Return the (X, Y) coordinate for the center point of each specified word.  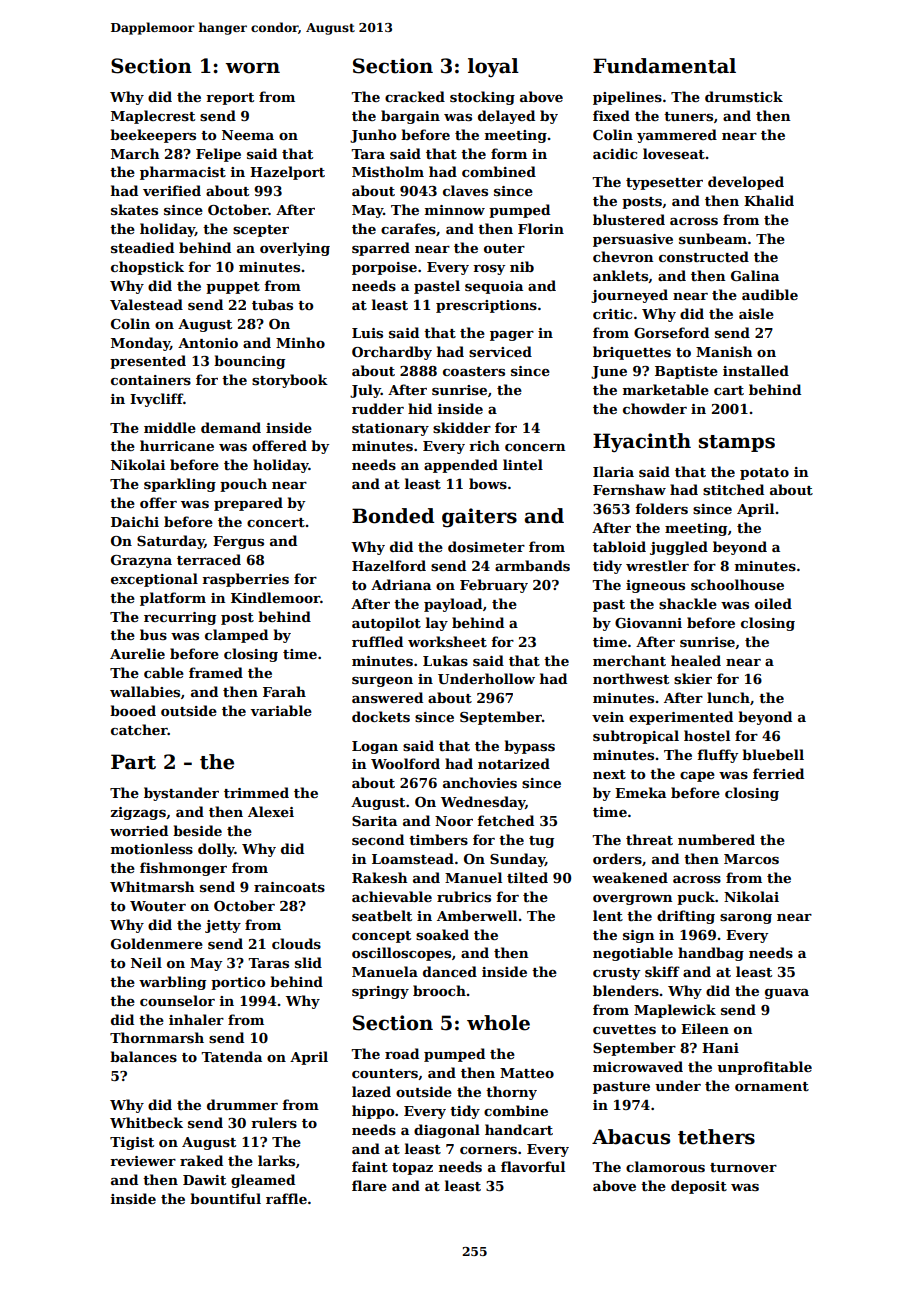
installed (756, 370)
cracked (415, 96)
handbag (711, 954)
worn (252, 68)
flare (369, 1185)
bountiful (225, 1198)
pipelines (627, 98)
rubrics (464, 896)
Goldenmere (157, 943)
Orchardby (392, 353)
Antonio (208, 343)
